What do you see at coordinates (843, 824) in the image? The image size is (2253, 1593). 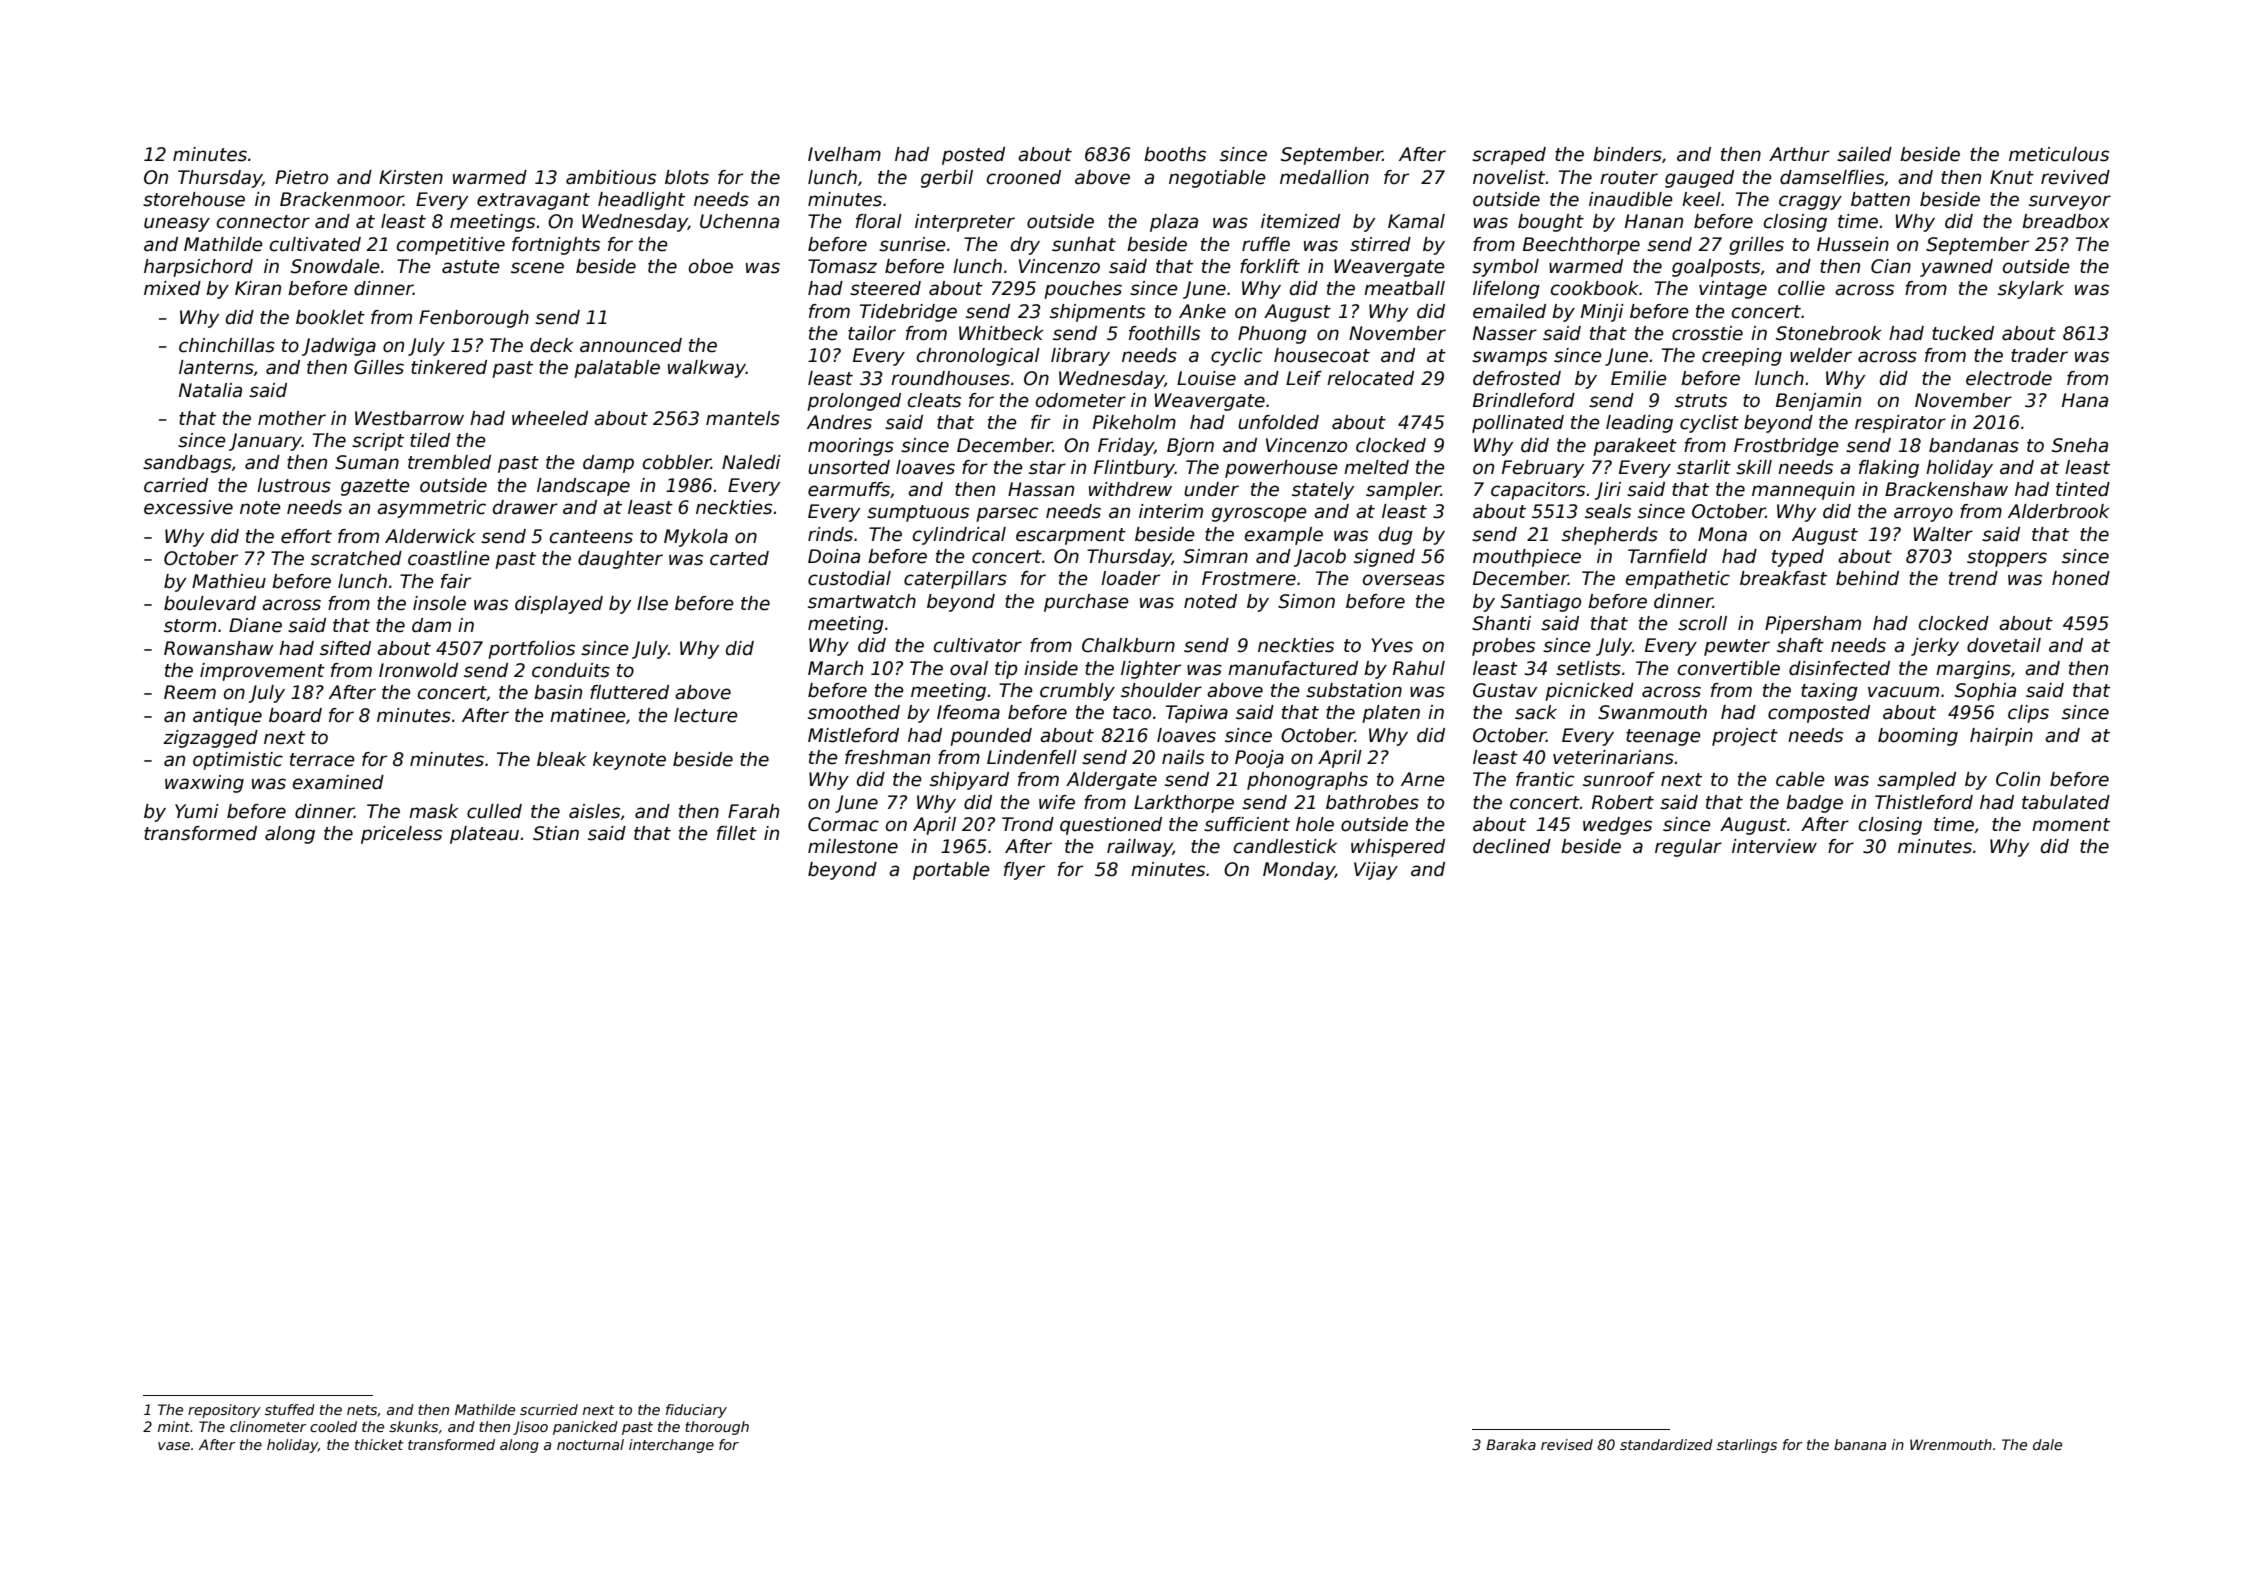 I see `Cormac` at bounding box center [843, 824].
